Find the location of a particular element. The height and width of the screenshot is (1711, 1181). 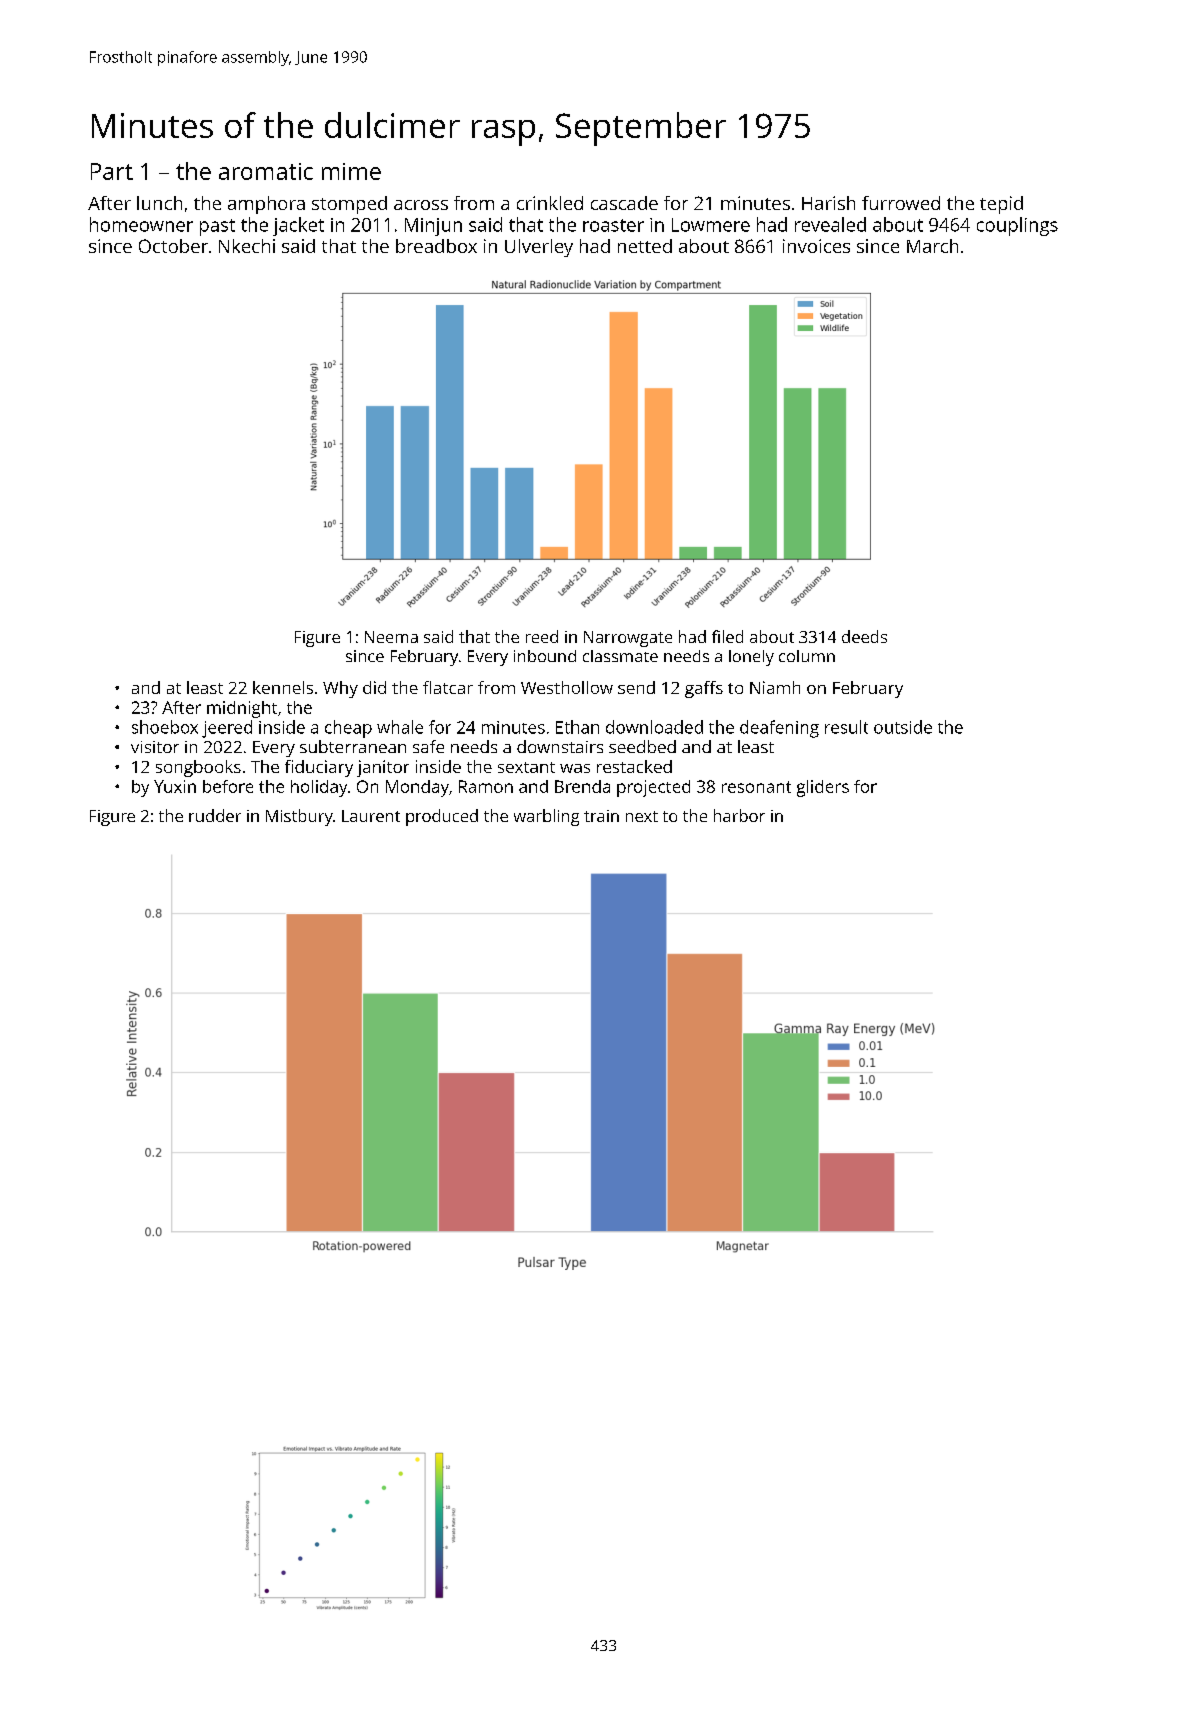

Neema is located at coordinates (391, 637).
